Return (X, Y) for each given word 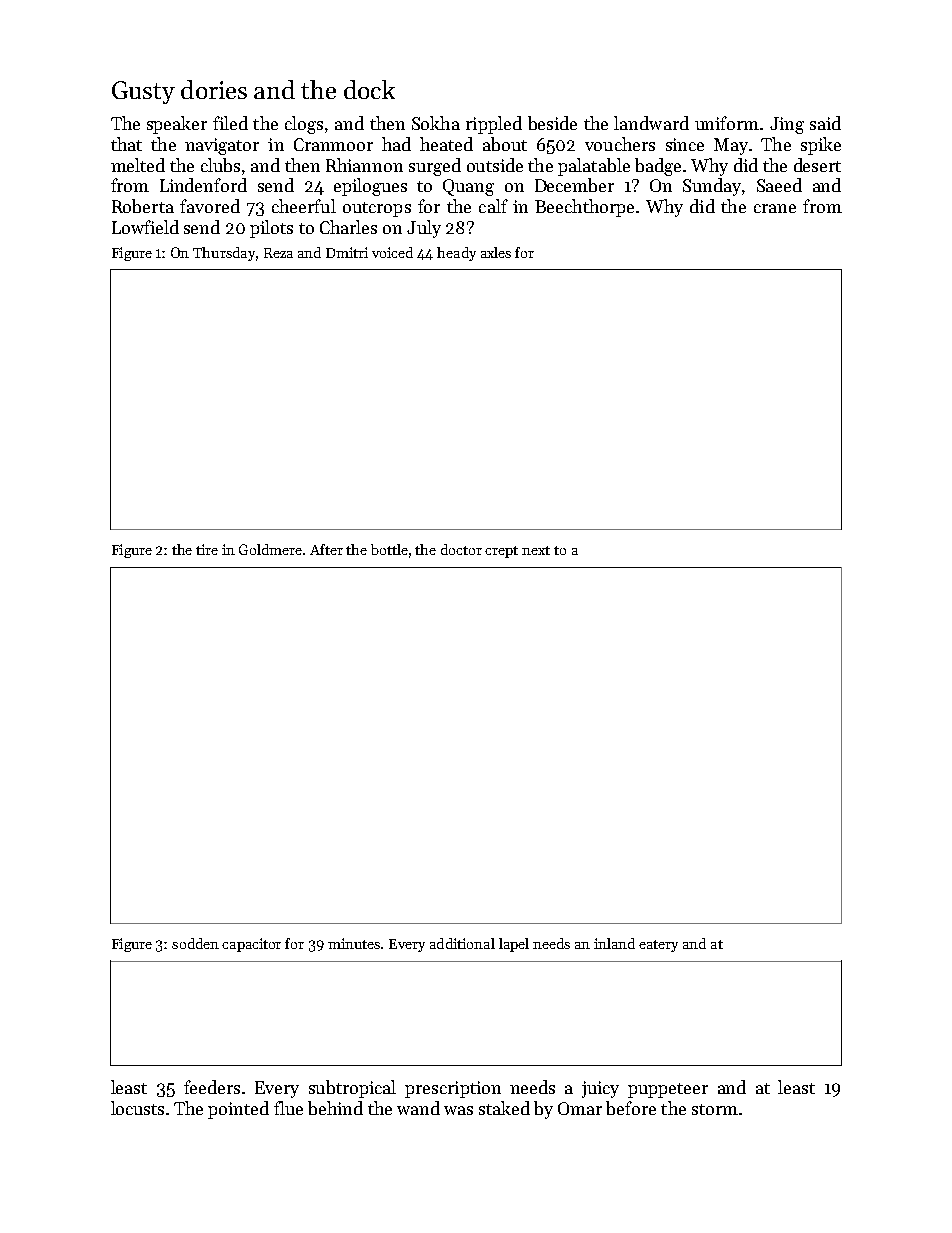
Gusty (143, 92)
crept (501, 552)
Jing (787, 125)
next (536, 550)
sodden (195, 943)
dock (369, 89)
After (326, 549)
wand (418, 1108)
